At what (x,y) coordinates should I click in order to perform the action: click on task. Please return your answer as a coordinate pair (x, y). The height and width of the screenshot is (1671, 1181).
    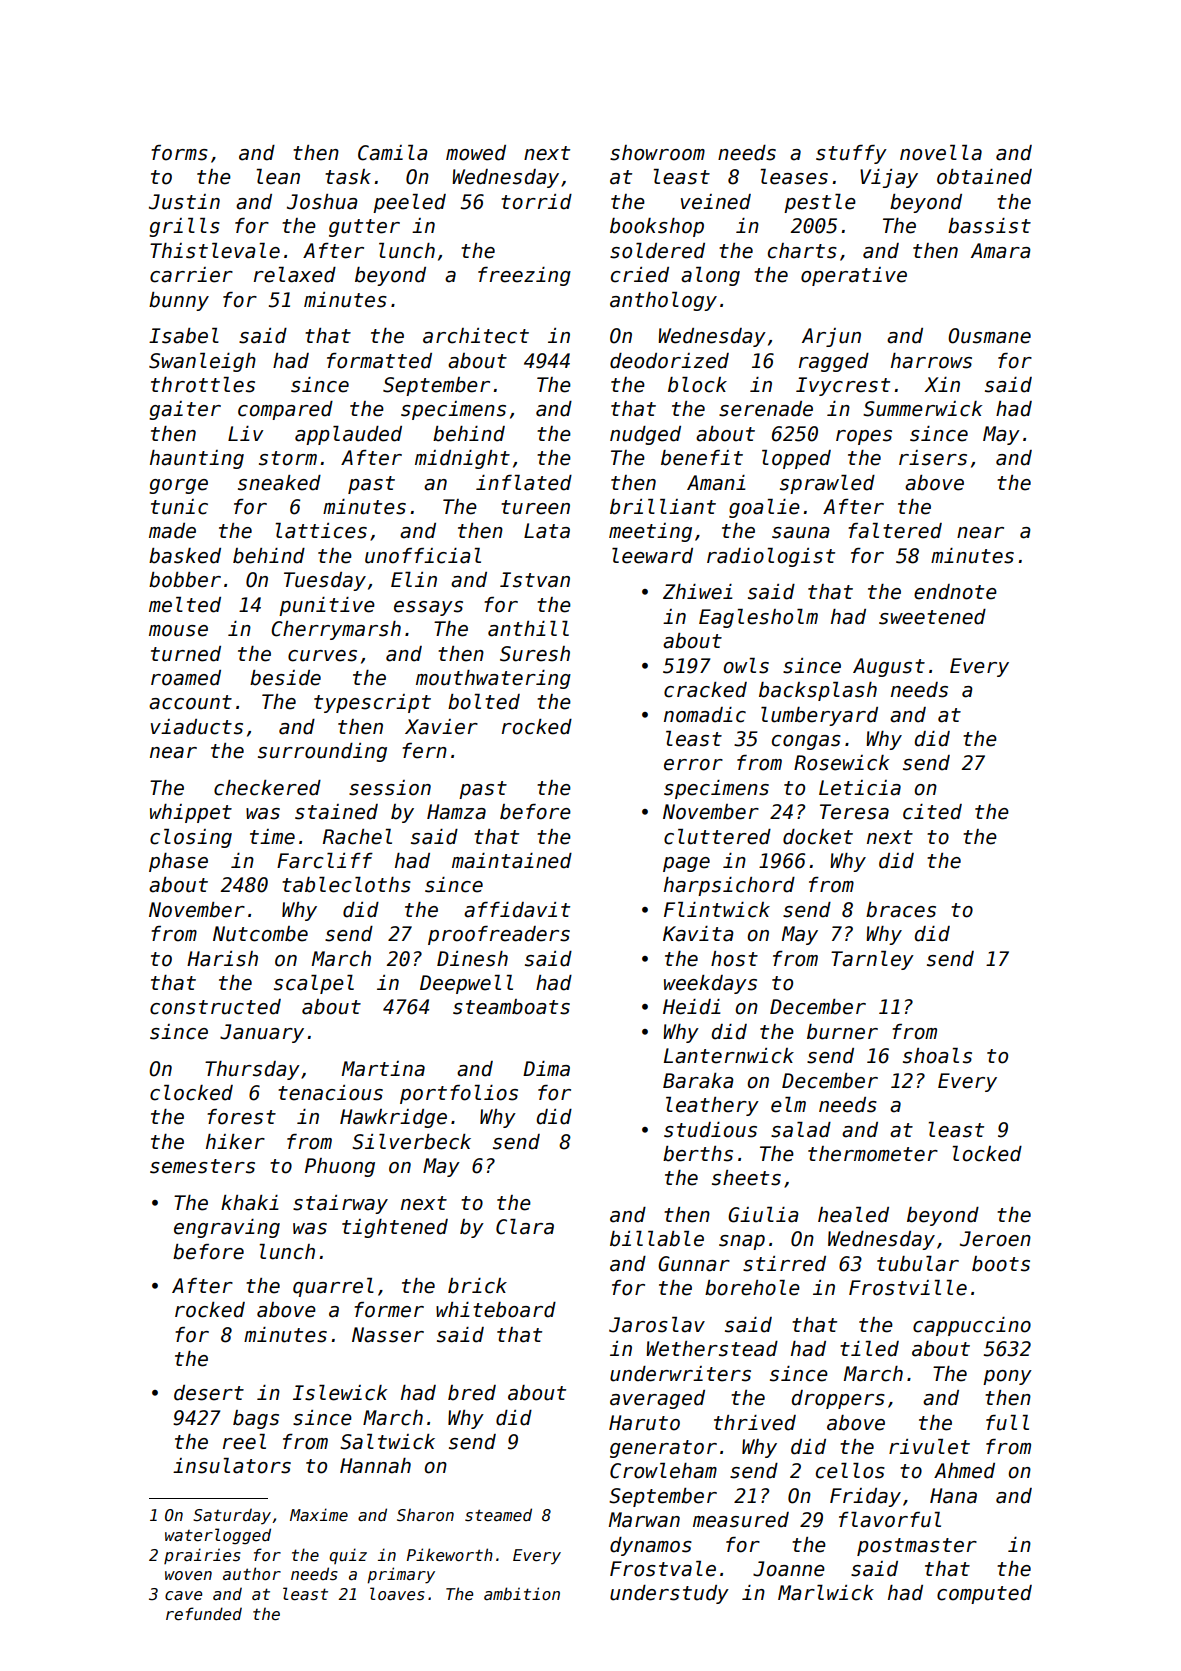
    Looking at the image, I should click on (348, 177).
